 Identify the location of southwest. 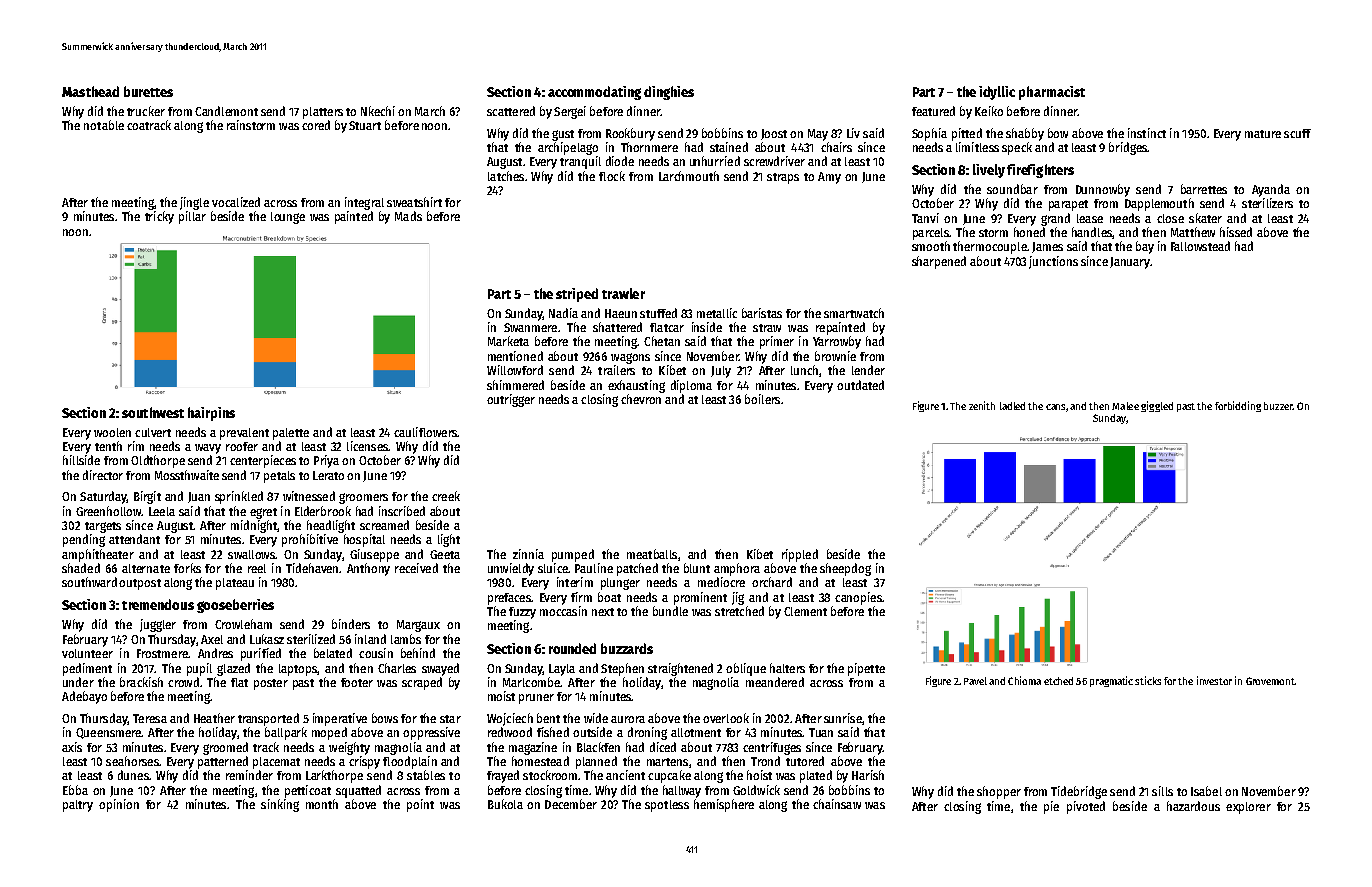
(153, 412).
